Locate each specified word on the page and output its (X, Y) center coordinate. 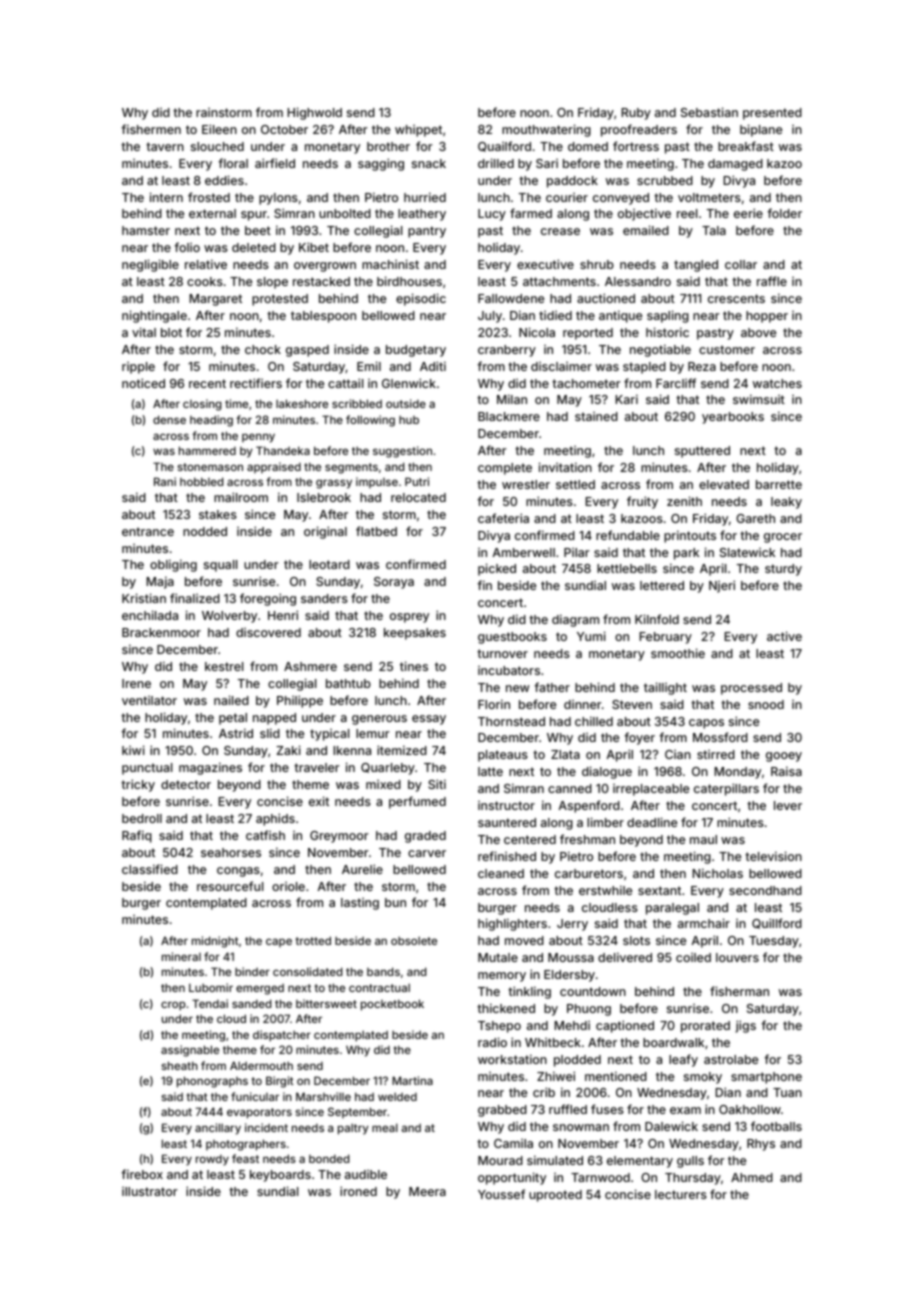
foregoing (268, 599)
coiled (693, 957)
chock (263, 349)
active (784, 636)
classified (150, 869)
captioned (625, 1026)
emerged (260, 989)
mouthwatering (546, 130)
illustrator (150, 1191)
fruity (642, 502)
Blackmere (509, 416)
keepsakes (415, 634)
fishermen (151, 129)
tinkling (529, 992)
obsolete (414, 940)
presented (772, 114)
